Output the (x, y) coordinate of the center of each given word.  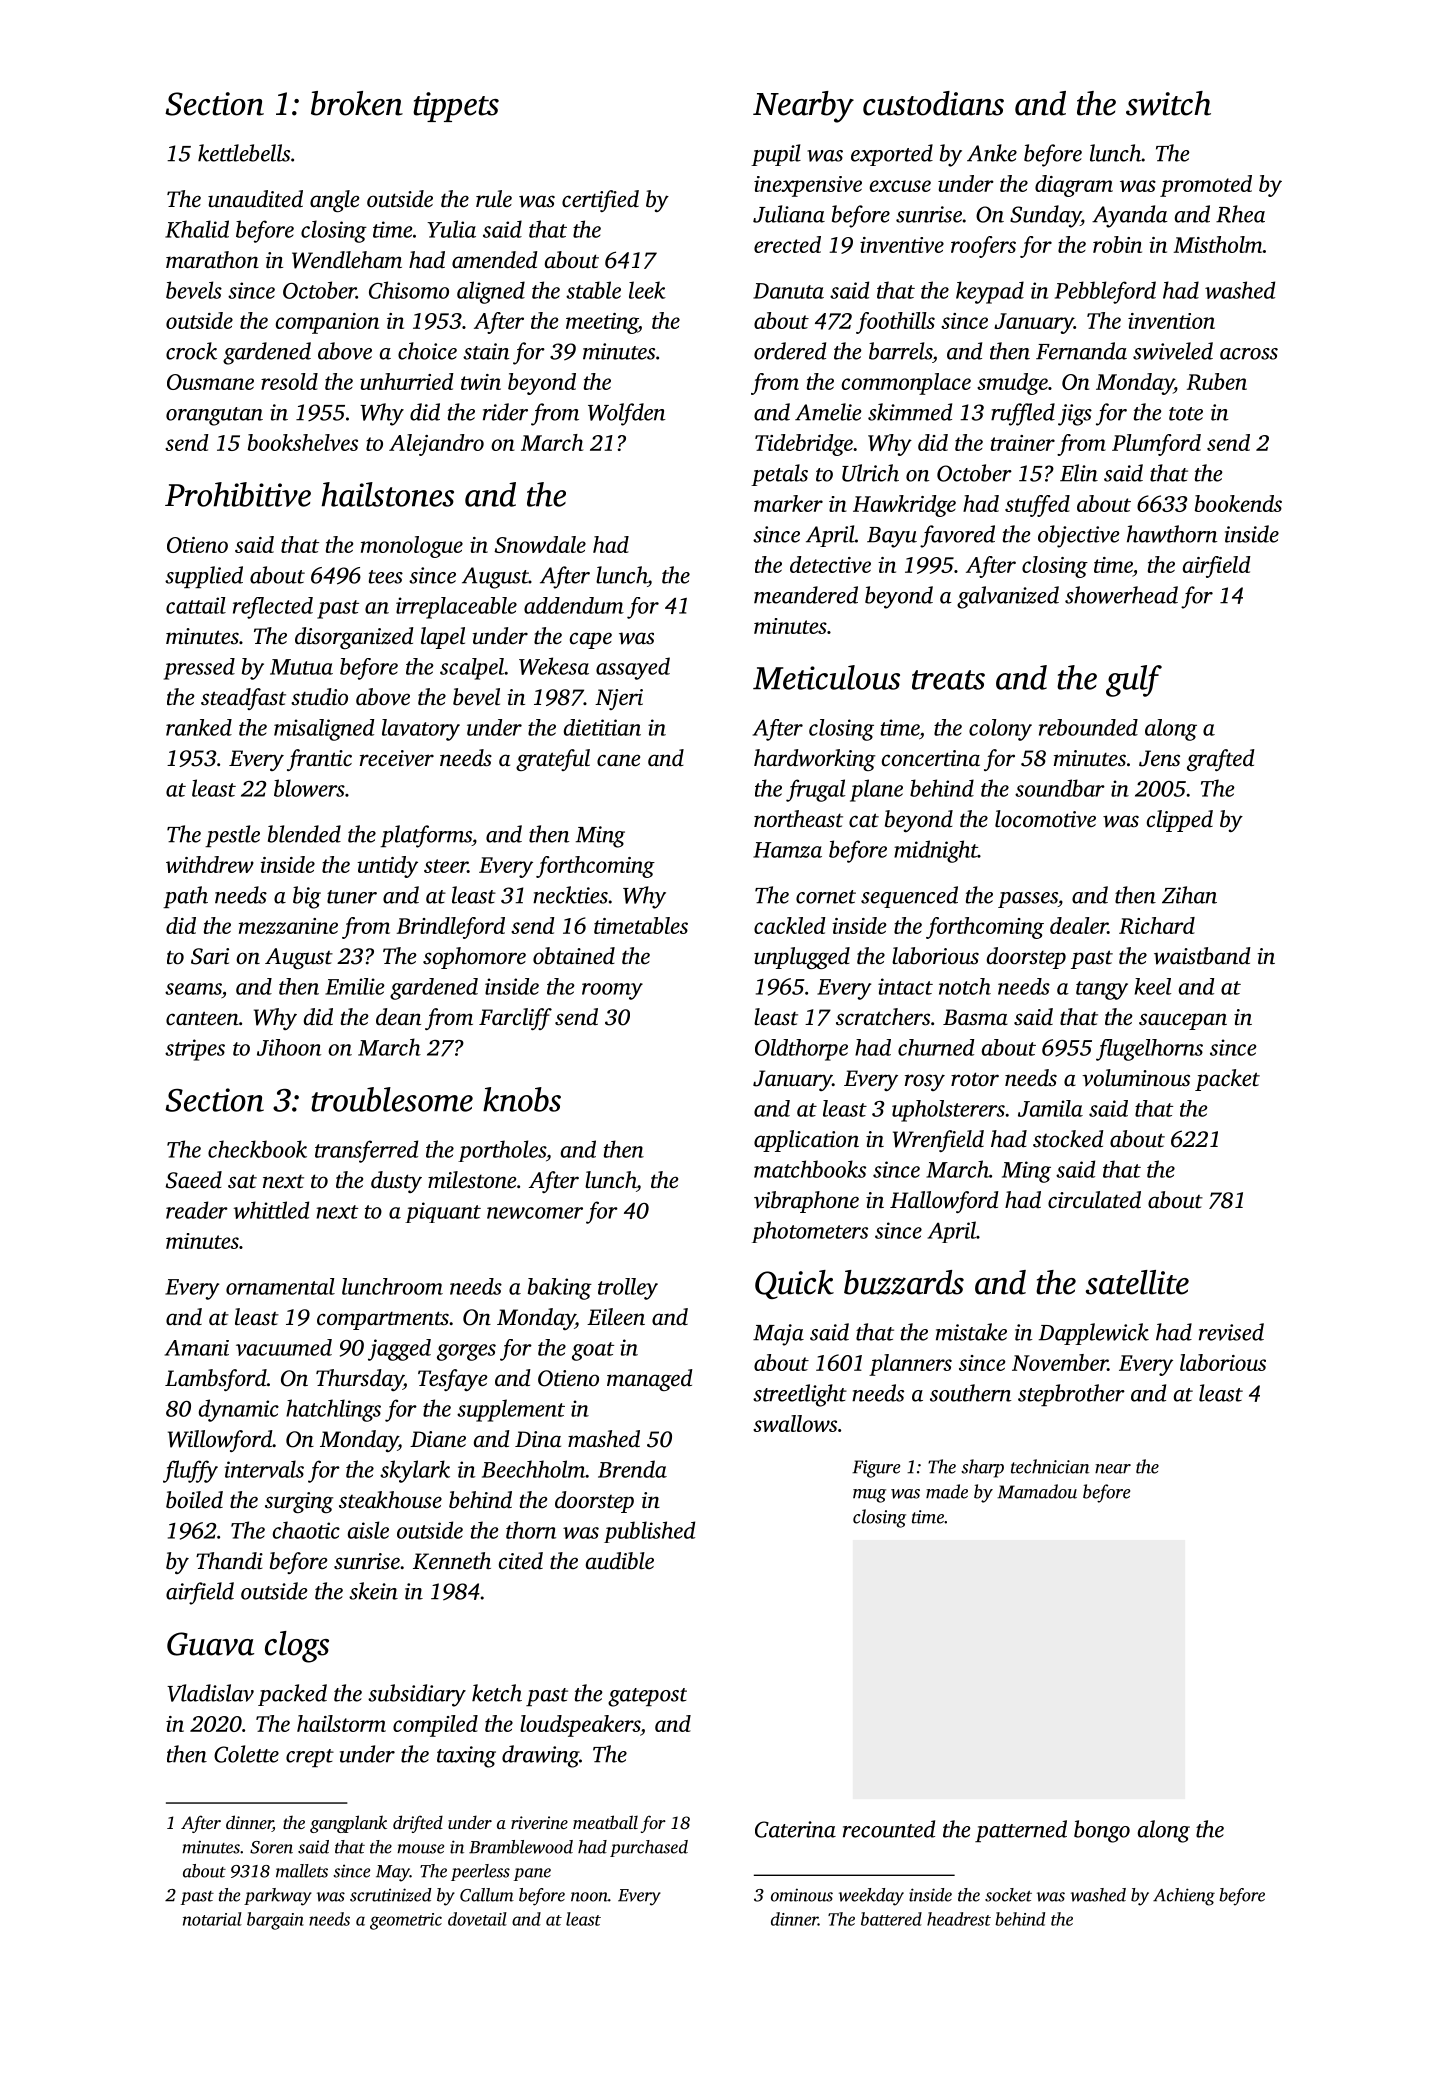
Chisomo (409, 290)
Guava (210, 1644)
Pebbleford (1105, 292)
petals (779, 475)
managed (650, 1380)
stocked (1068, 1139)
